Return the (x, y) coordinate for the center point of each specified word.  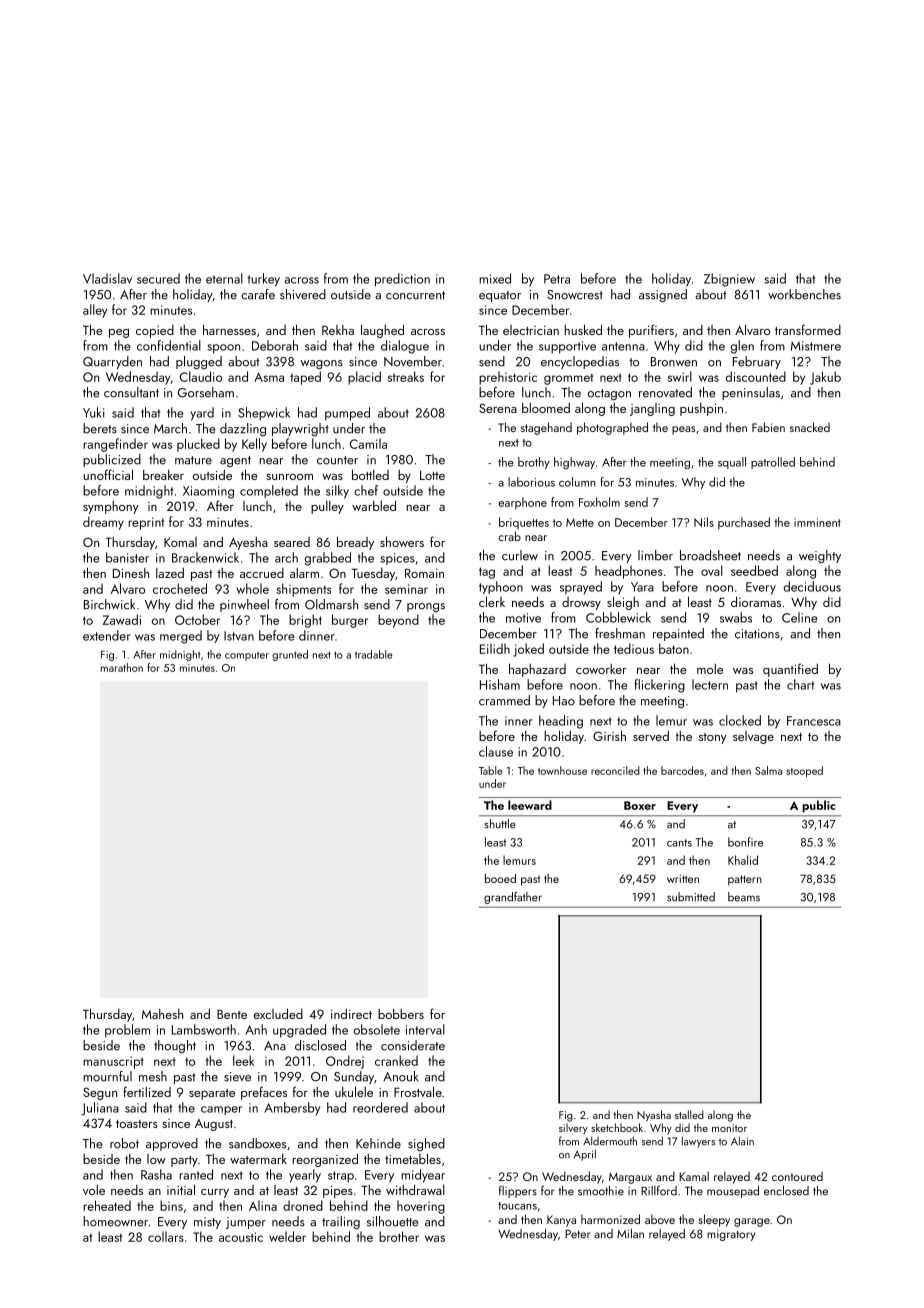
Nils (704, 522)
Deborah (275, 345)
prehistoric (508, 378)
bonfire (745, 842)
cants (679, 843)
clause (496, 751)
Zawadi (122, 619)
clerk (492, 601)
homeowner (115, 1221)
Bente (232, 1014)
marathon (122, 667)
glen (742, 347)
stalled (689, 1114)
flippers (518, 1191)
